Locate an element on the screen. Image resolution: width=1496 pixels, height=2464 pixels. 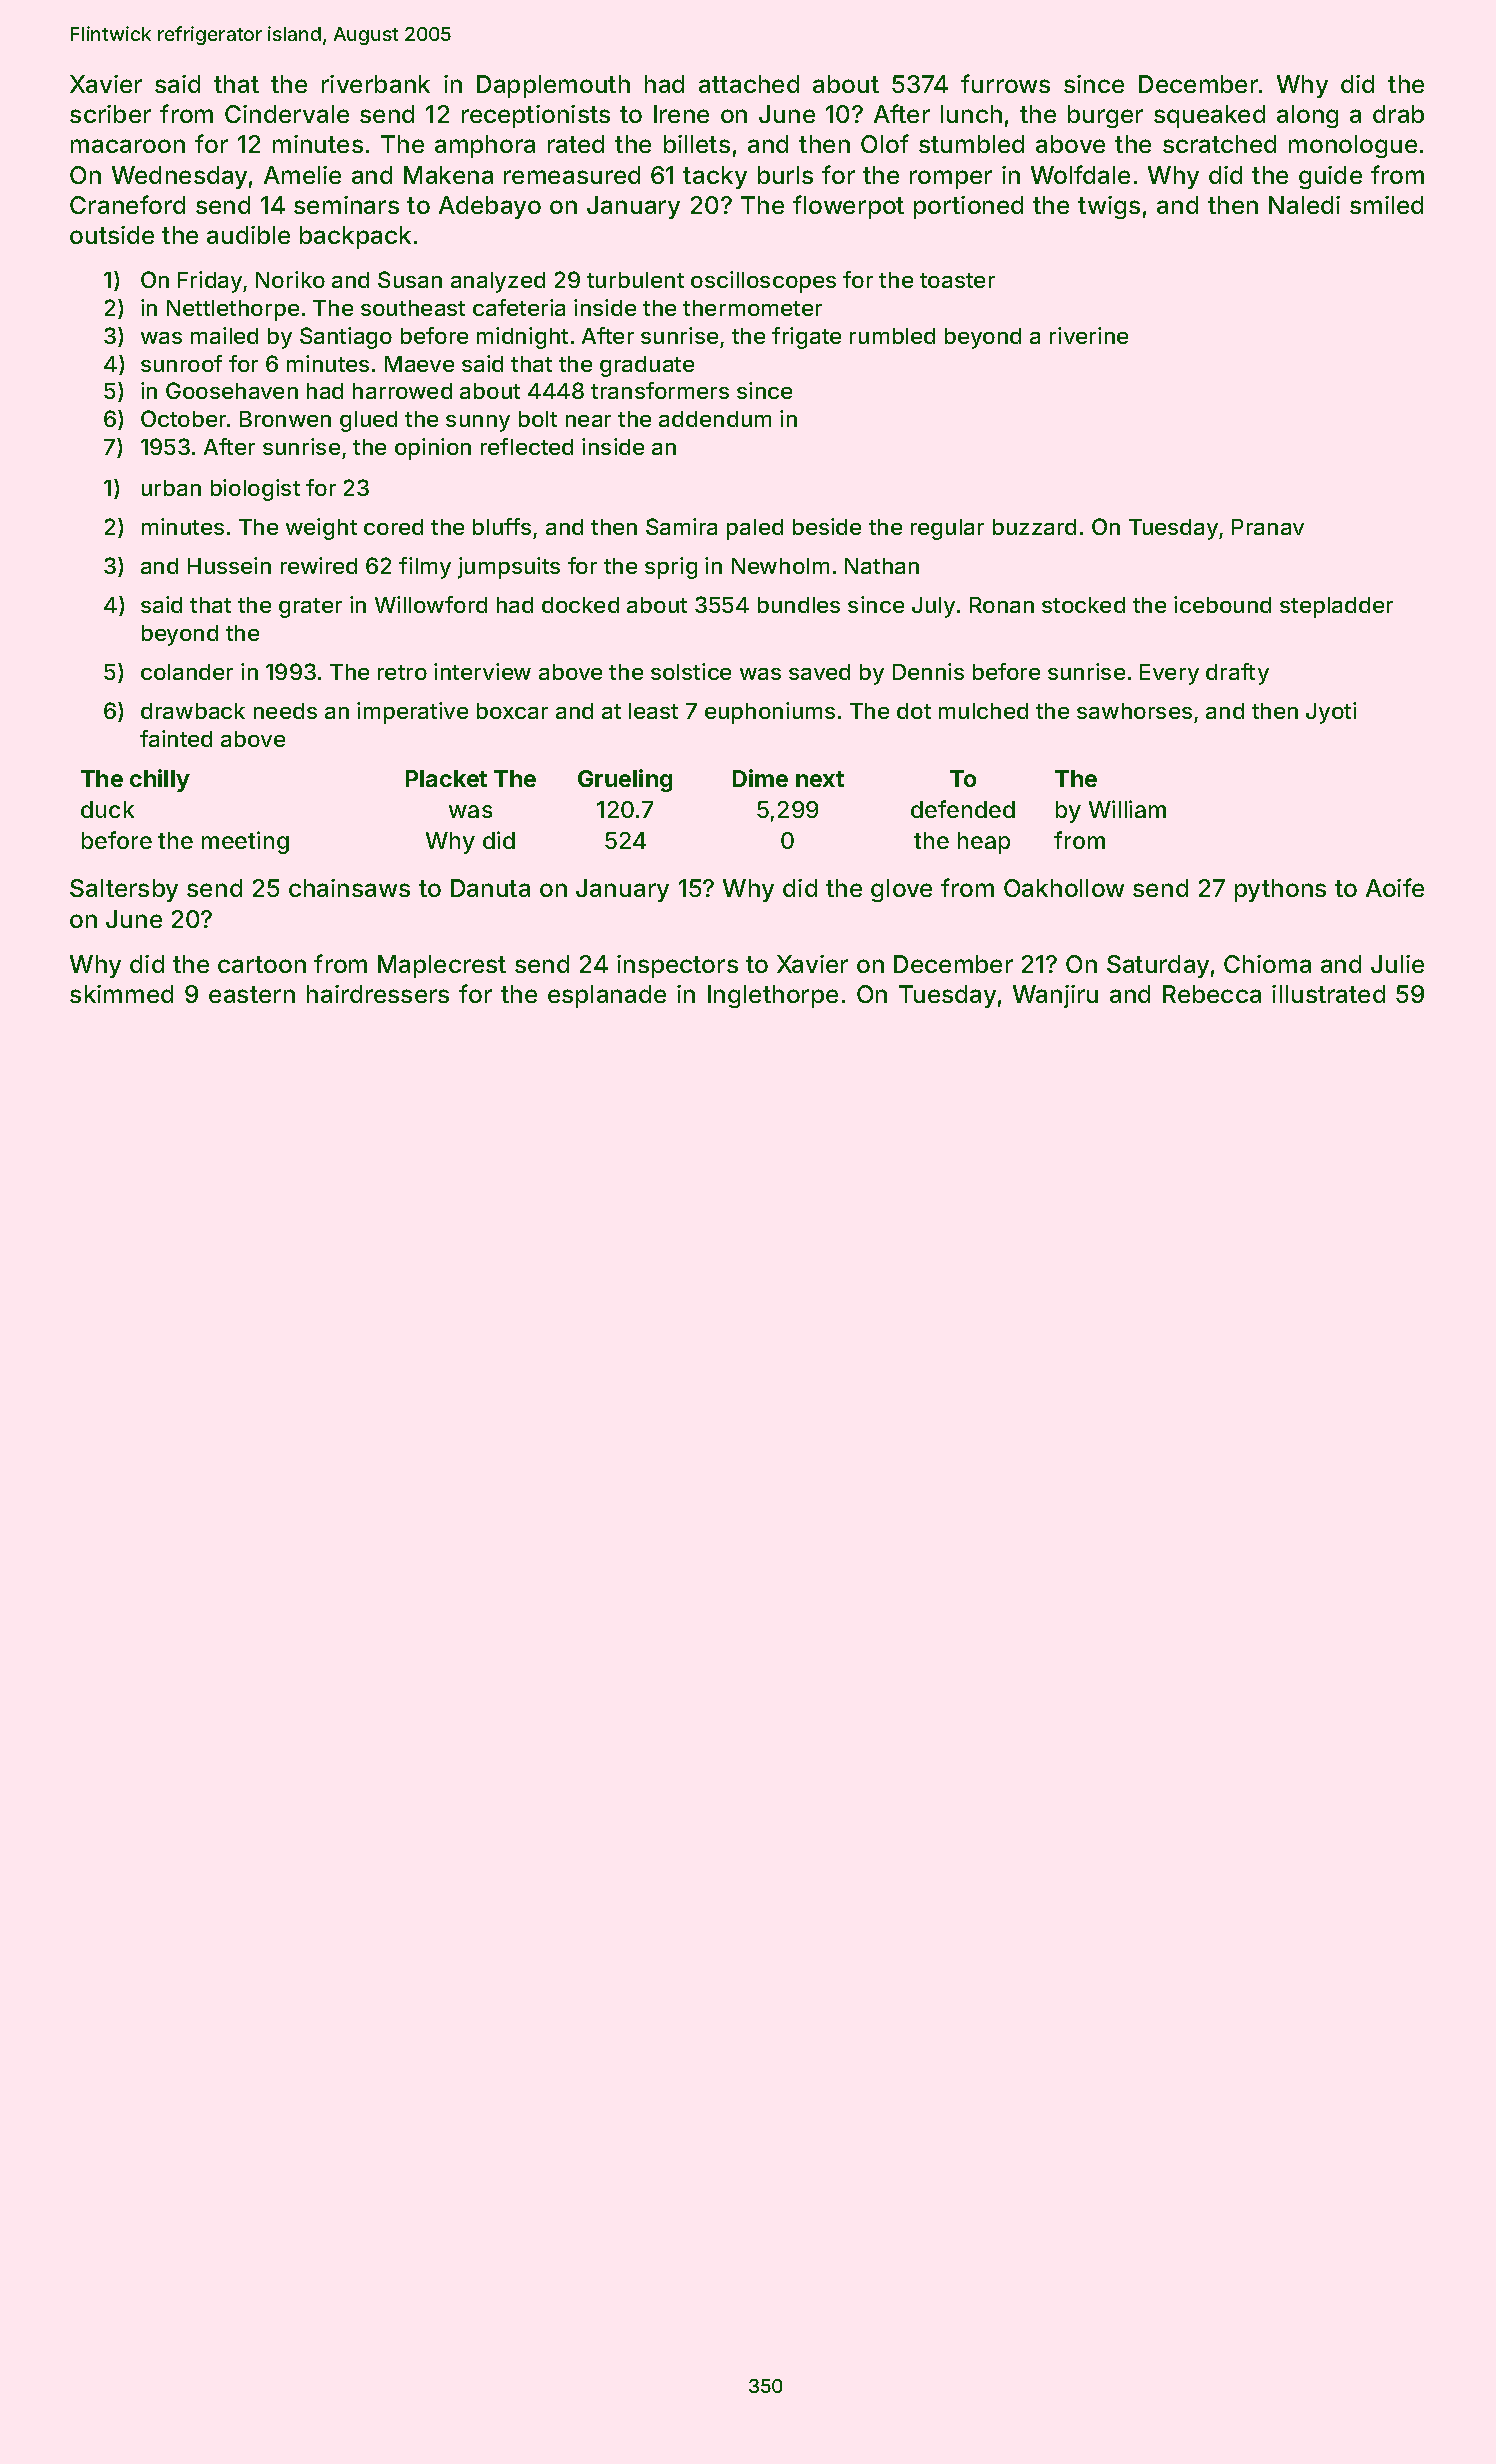
chainsaws is located at coordinates (349, 888).
